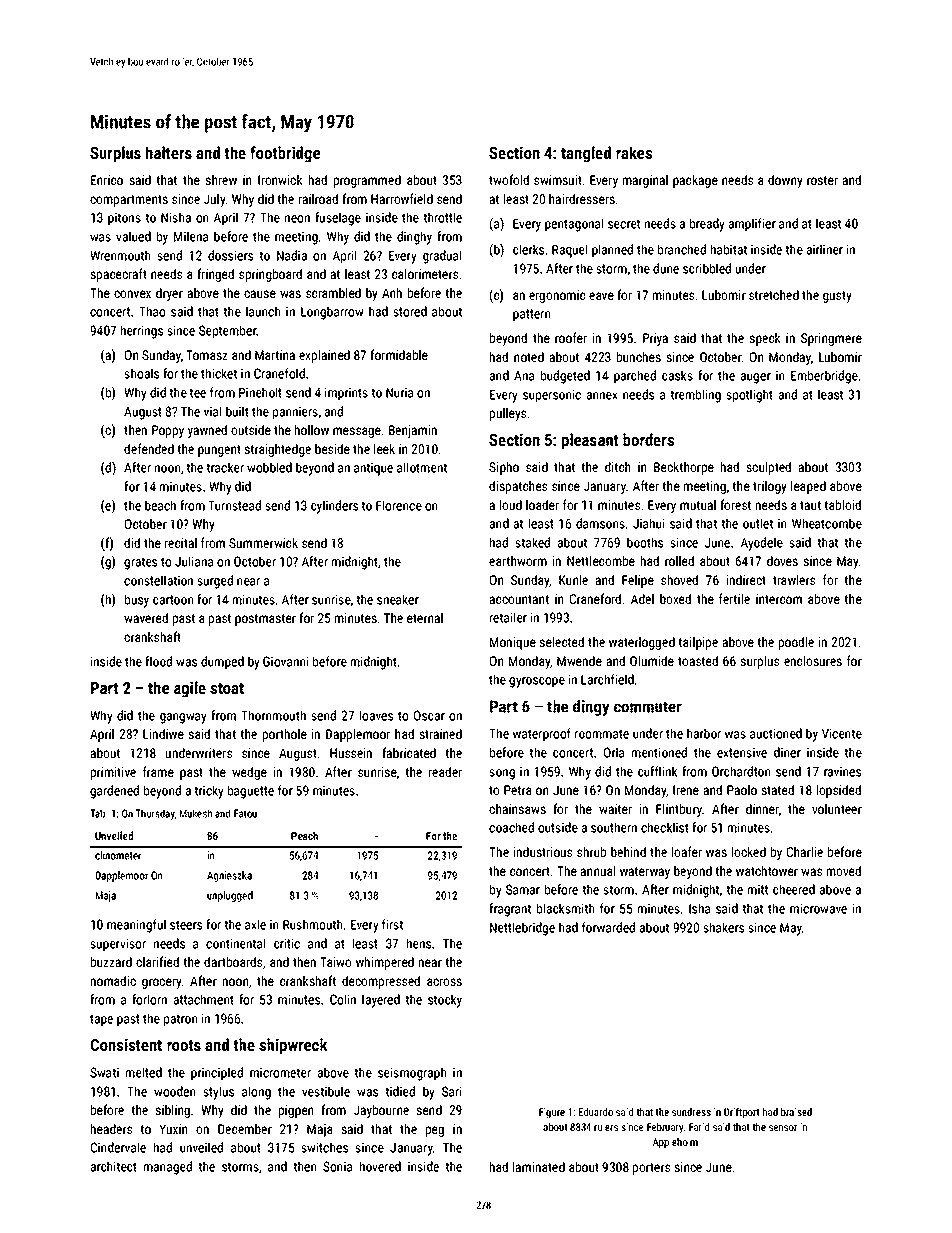  What do you see at coordinates (399, 354) in the screenshot?
I see `formidable` at bounding box center [399, 354].
